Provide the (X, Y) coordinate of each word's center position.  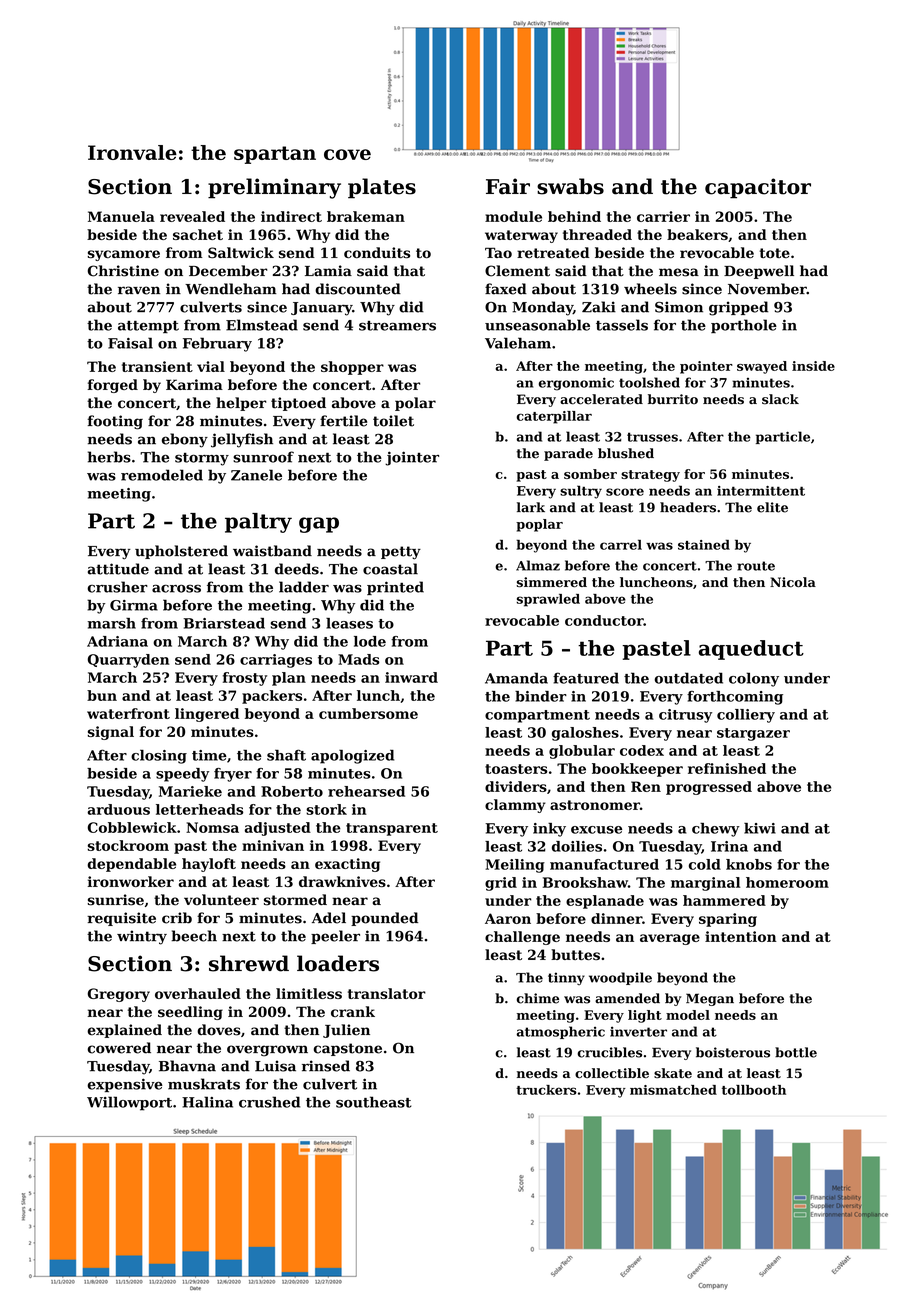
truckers (546, 1090)
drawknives (342, 881)
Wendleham (231, 289)
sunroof (263, 457)
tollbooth (754, 1090)
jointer (412, 458)
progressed (709, 788)
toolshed (649, 382)
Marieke (190, 791)
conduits (377, 252)
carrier (663, 216)
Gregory (119, 995)
